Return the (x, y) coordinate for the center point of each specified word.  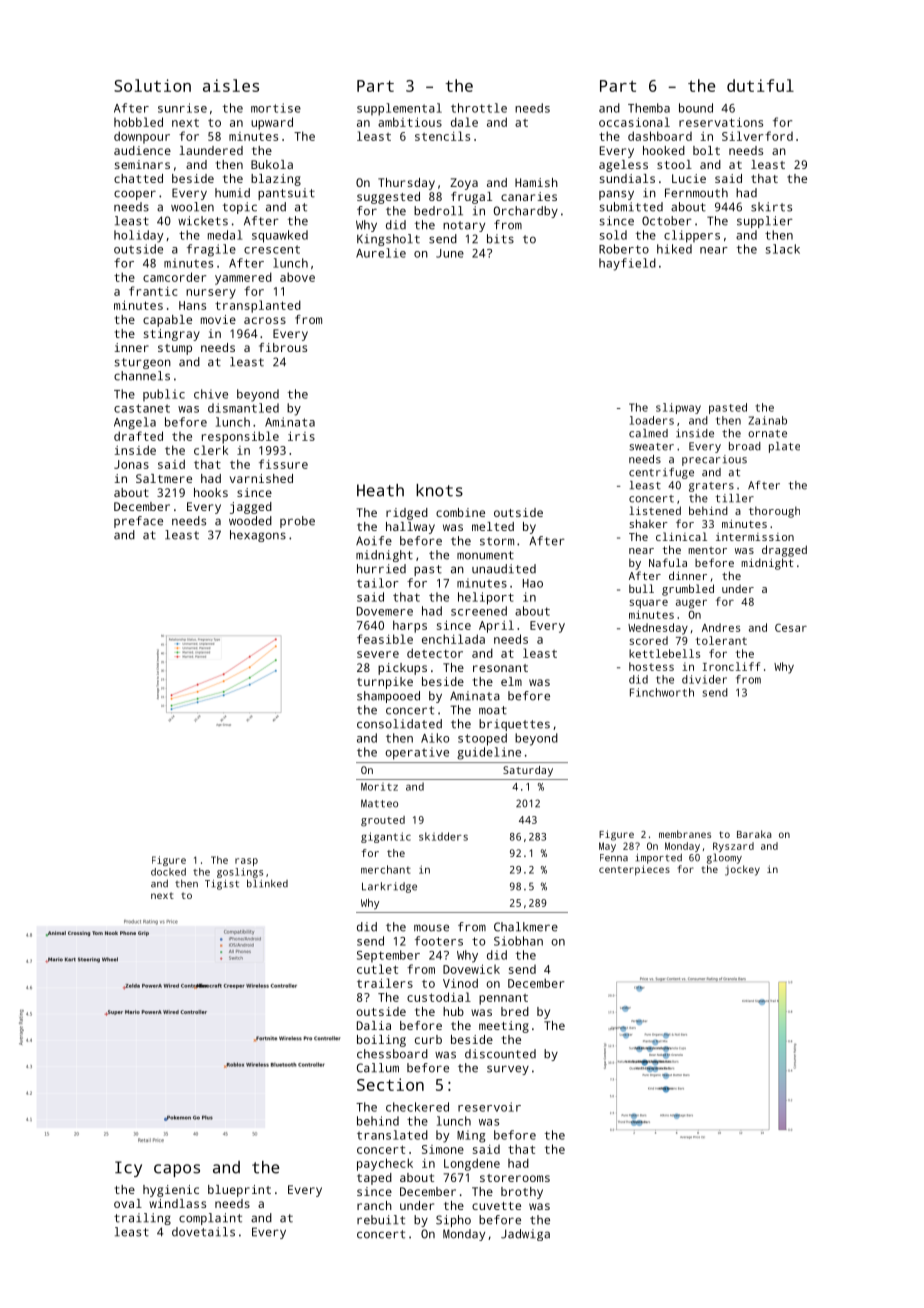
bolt (706, 150)
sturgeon (142, 363)
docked (168, 872)
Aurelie (381, 253)
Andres (721, 627)
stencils (442, 136)
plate (784, 447)
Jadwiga (525, 1235)
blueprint (239, 1191)
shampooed (388, 697)
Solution (152, 85)
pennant (503, 999)
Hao (533, 583)
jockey (742, 870)
